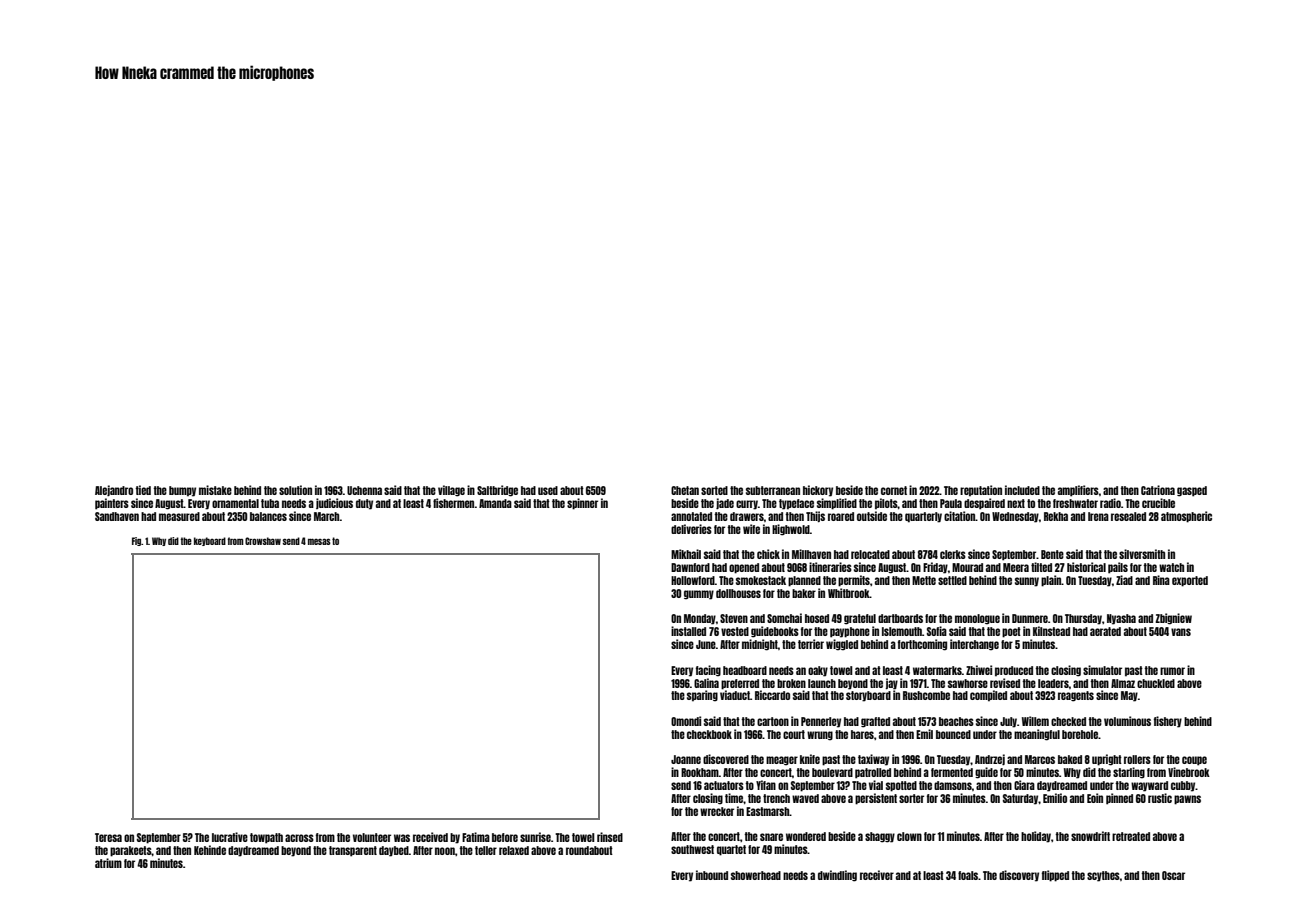  I want to click on aerated, so click(1105, 631).
